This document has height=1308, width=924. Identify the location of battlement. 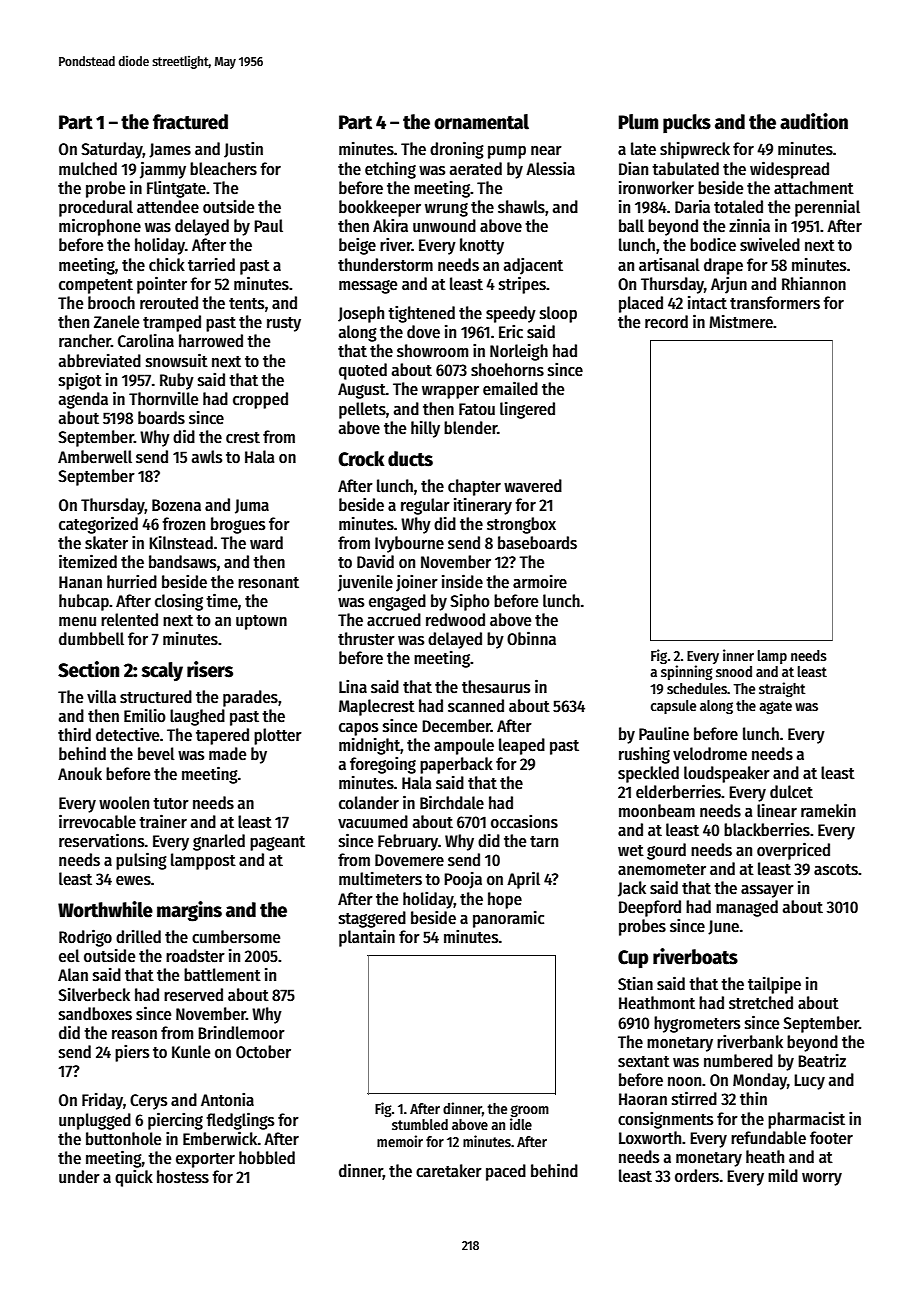
(222, 975).
